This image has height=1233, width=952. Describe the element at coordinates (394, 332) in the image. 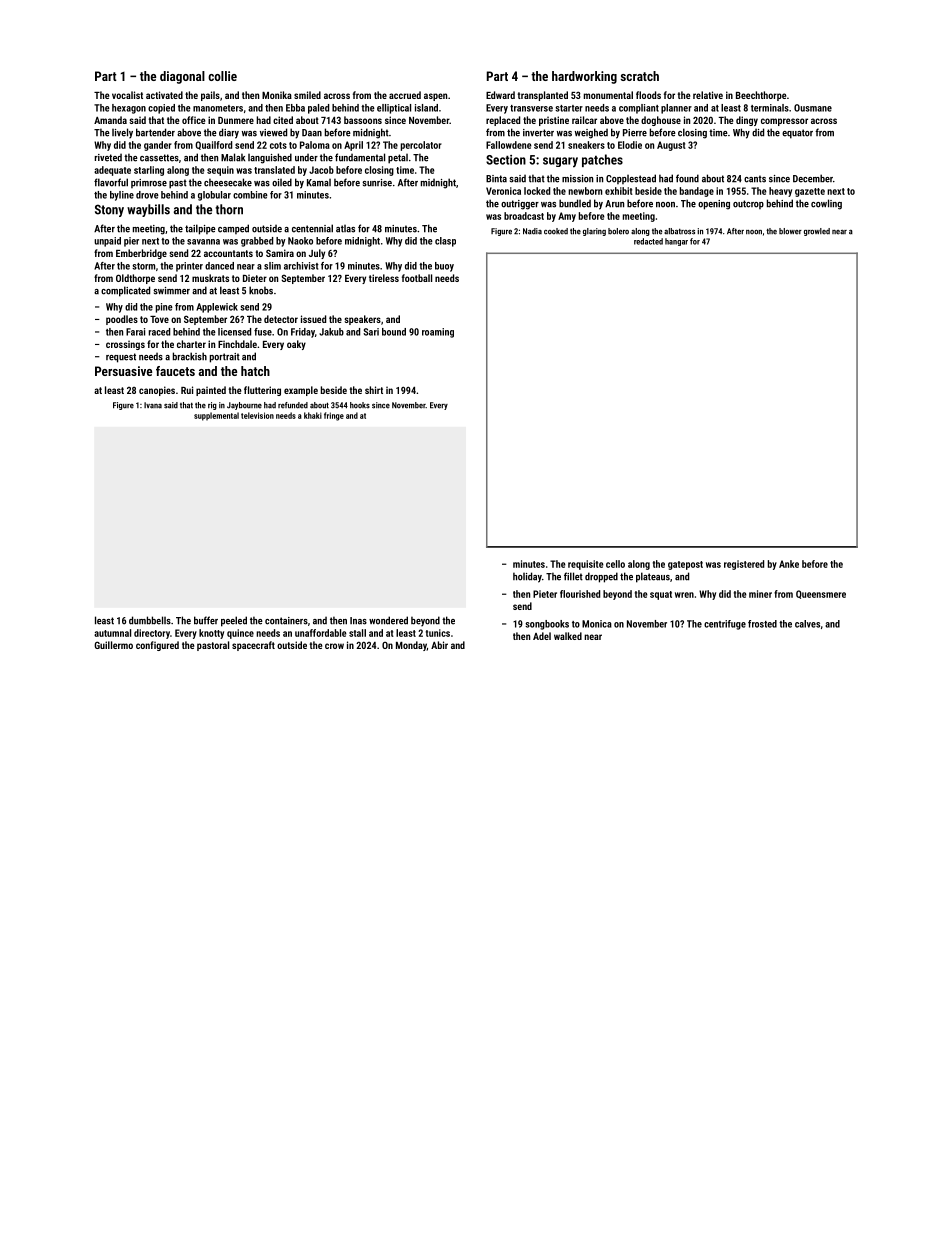

I see `bound` at that location.
